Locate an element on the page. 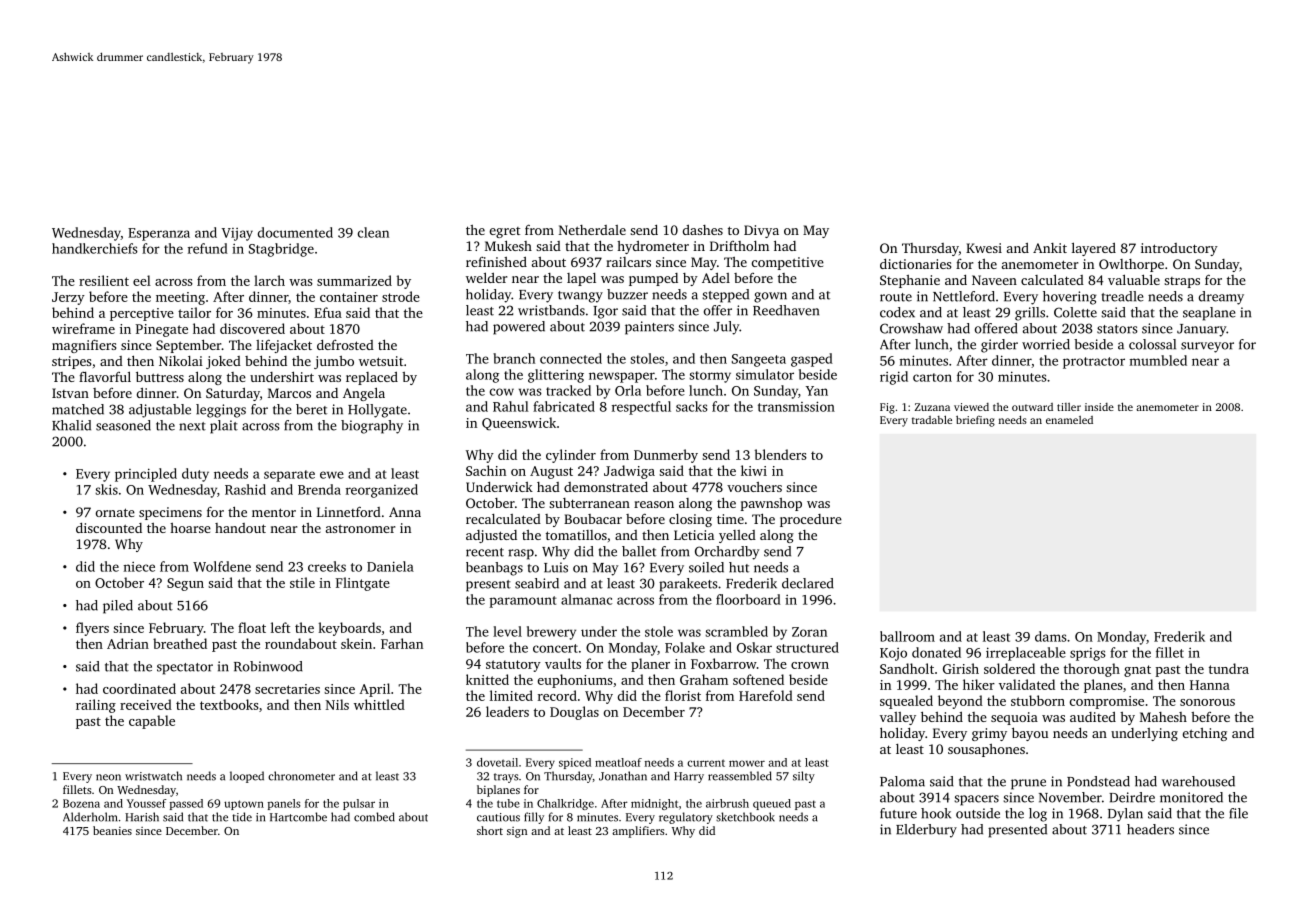 This document has height=924, width=1308. brewery is located at coordinates (551, 633).
